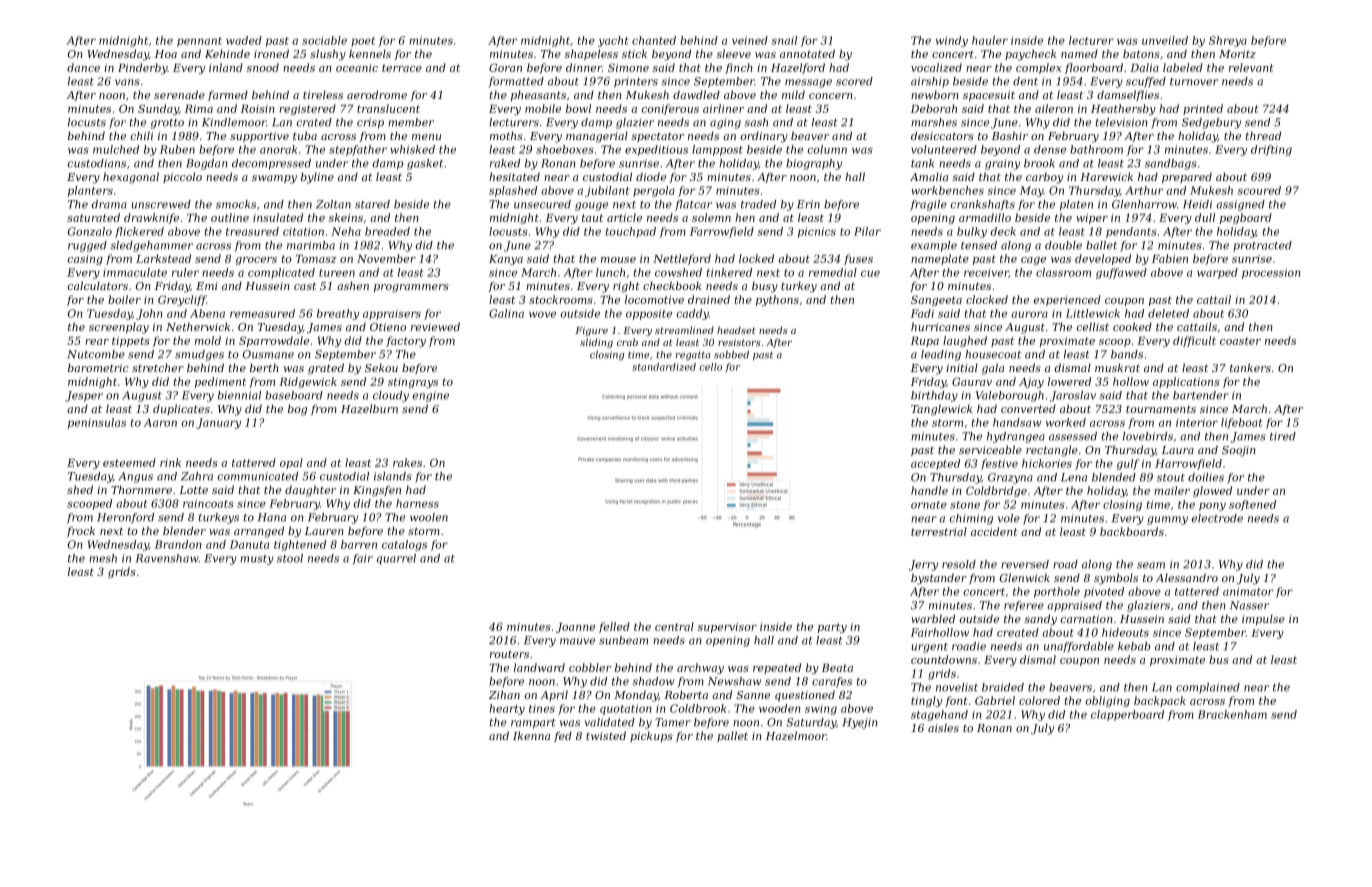  Describe the element at coordinates (837, 668) in the image. I see `Beata` at that location.
